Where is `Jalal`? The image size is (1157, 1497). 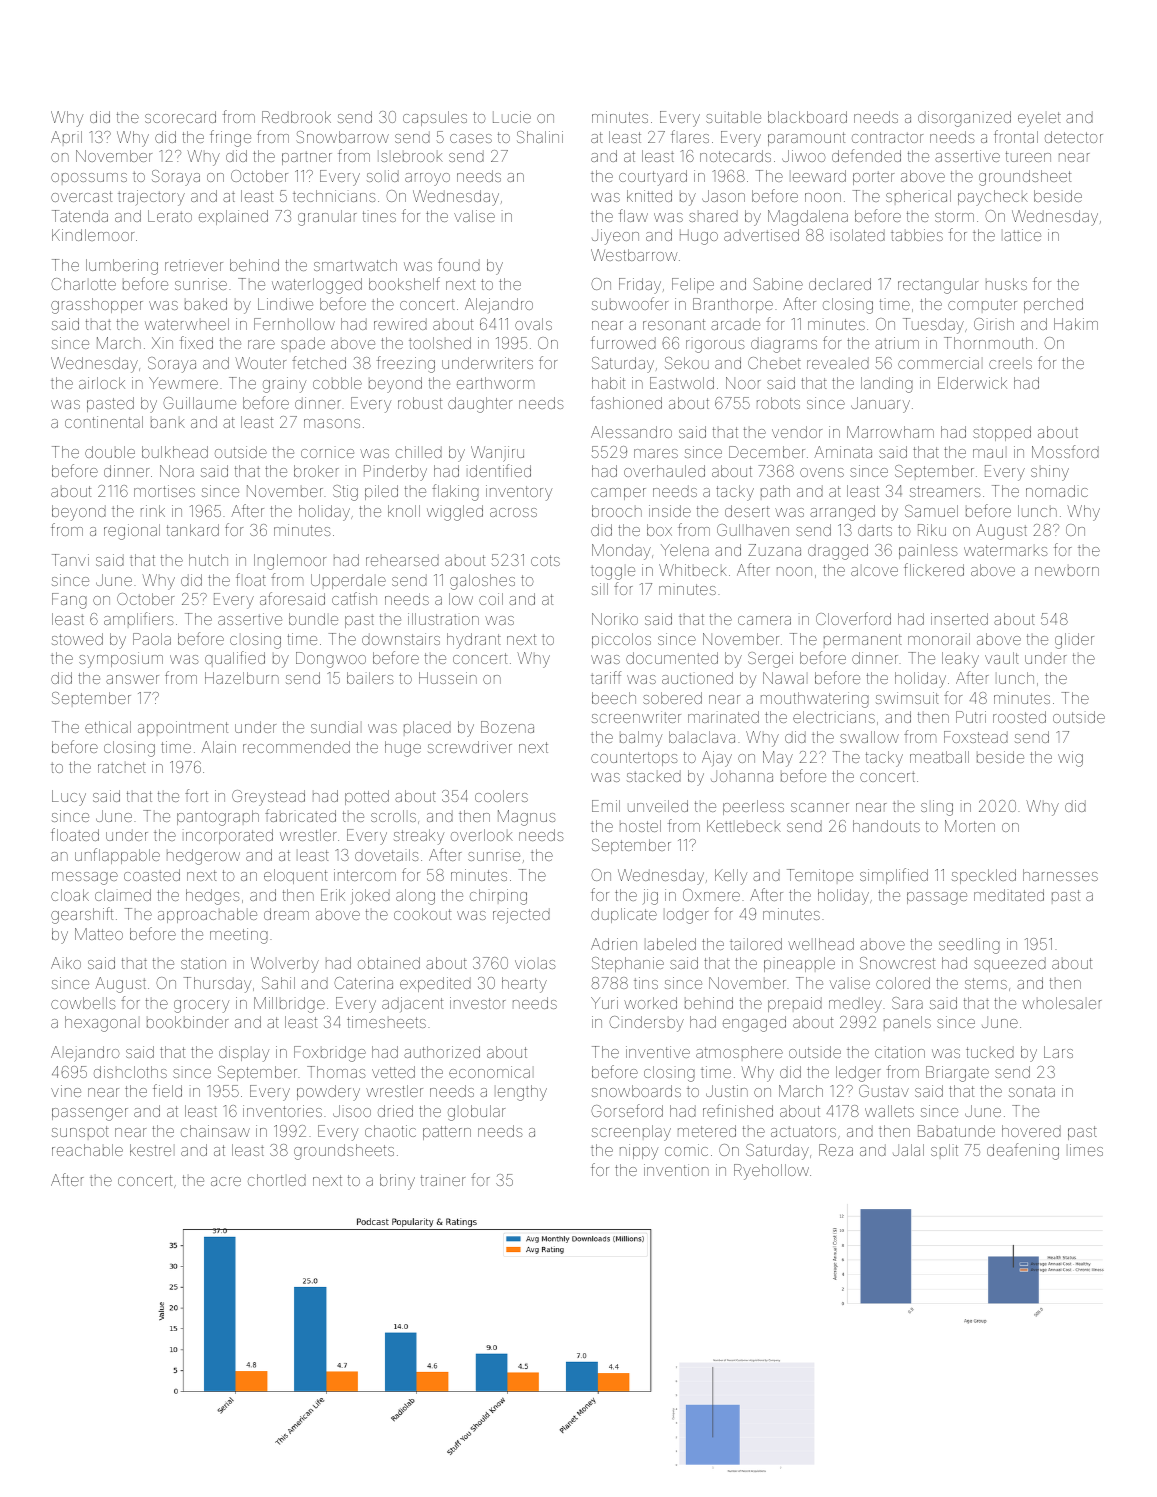 Jalal is located at coordinates (908, 1150).
